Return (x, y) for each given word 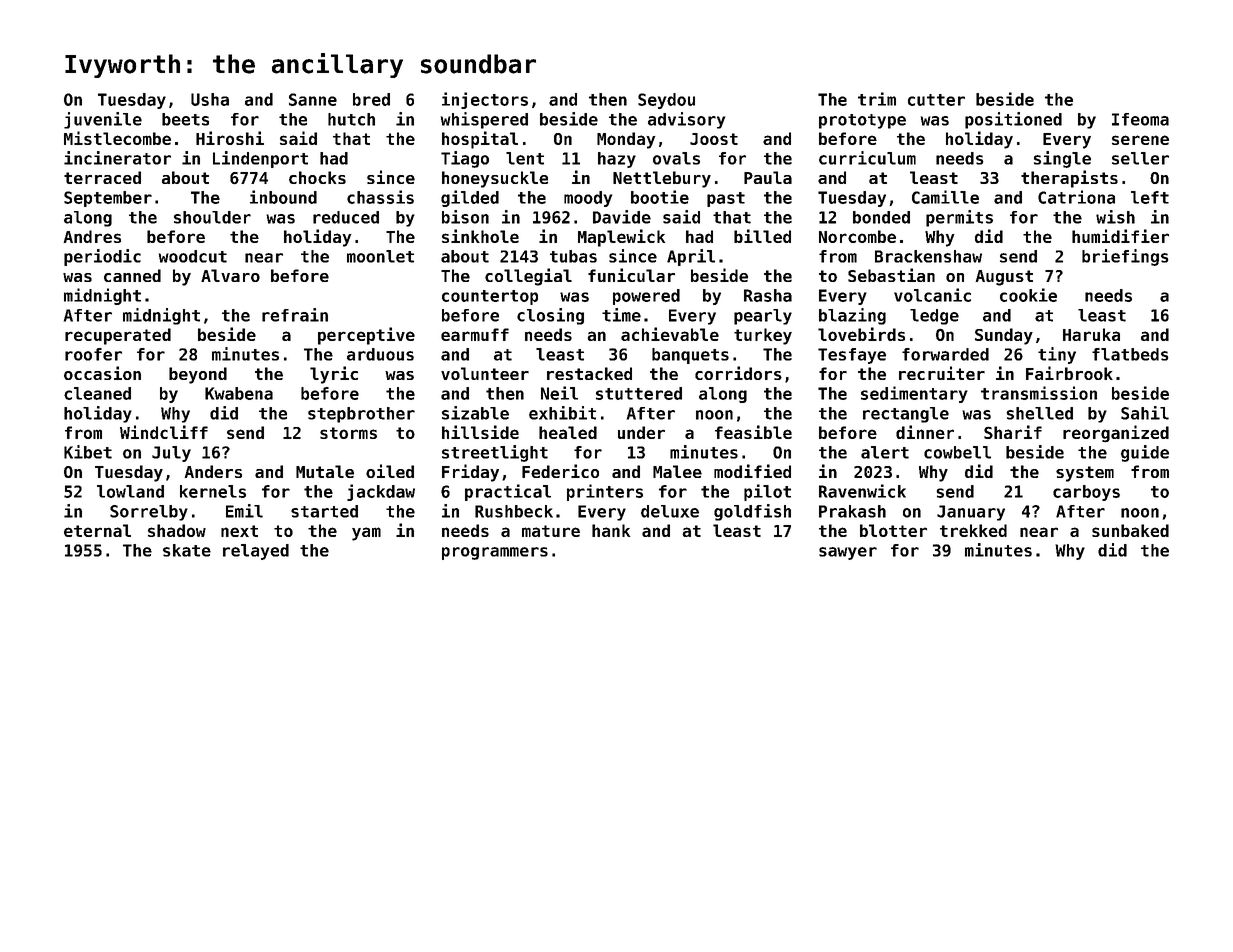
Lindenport (260, 159)
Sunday (1004, 336)
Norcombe (857, 236)
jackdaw (381, 492)
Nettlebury (662, 179)
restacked (589, 373)
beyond (198, 375)
